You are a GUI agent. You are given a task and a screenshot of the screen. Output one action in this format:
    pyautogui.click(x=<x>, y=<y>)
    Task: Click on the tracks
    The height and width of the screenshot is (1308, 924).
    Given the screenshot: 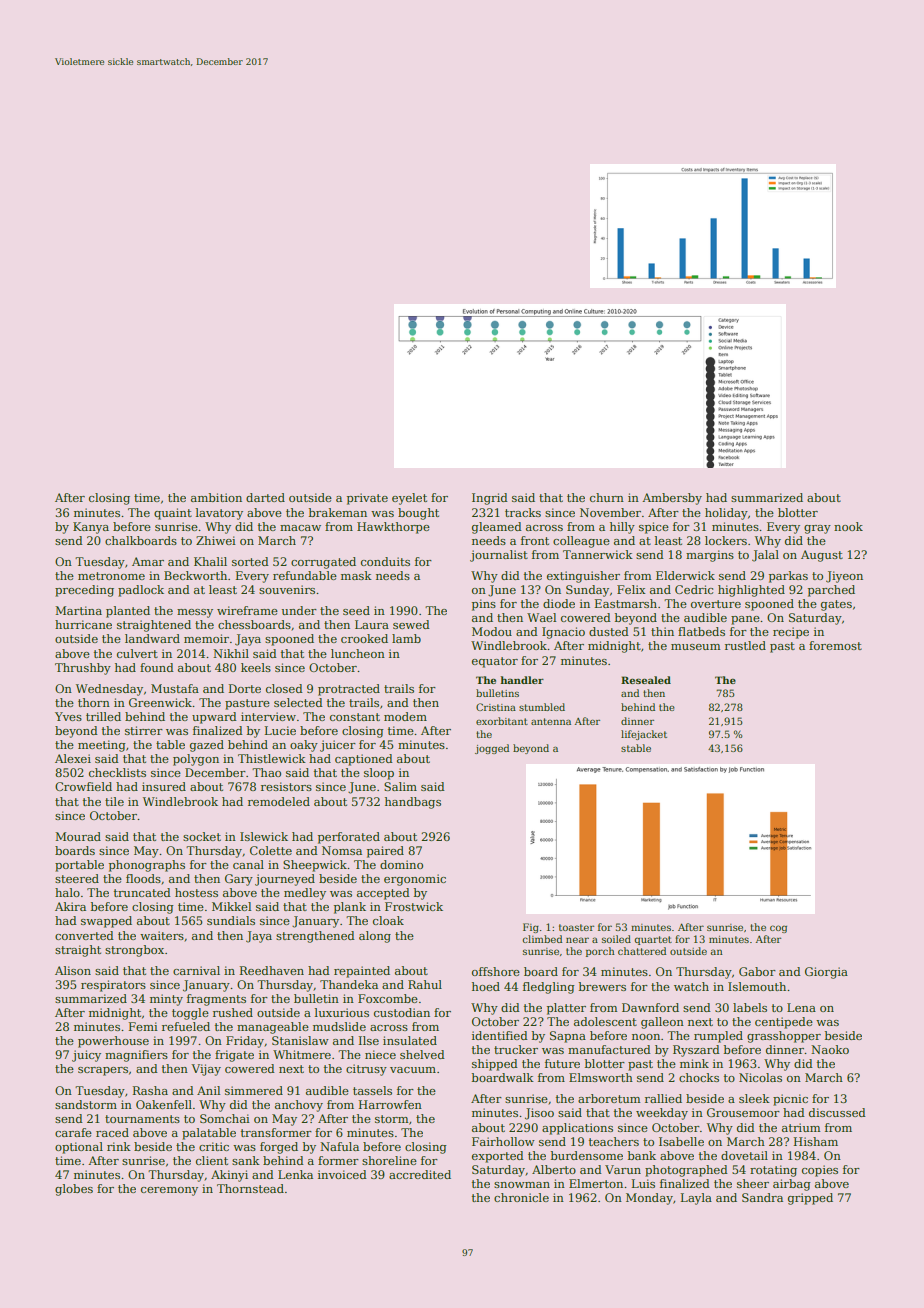 What is the action you would take?
    pyautogui.click(x=523, y=512)
